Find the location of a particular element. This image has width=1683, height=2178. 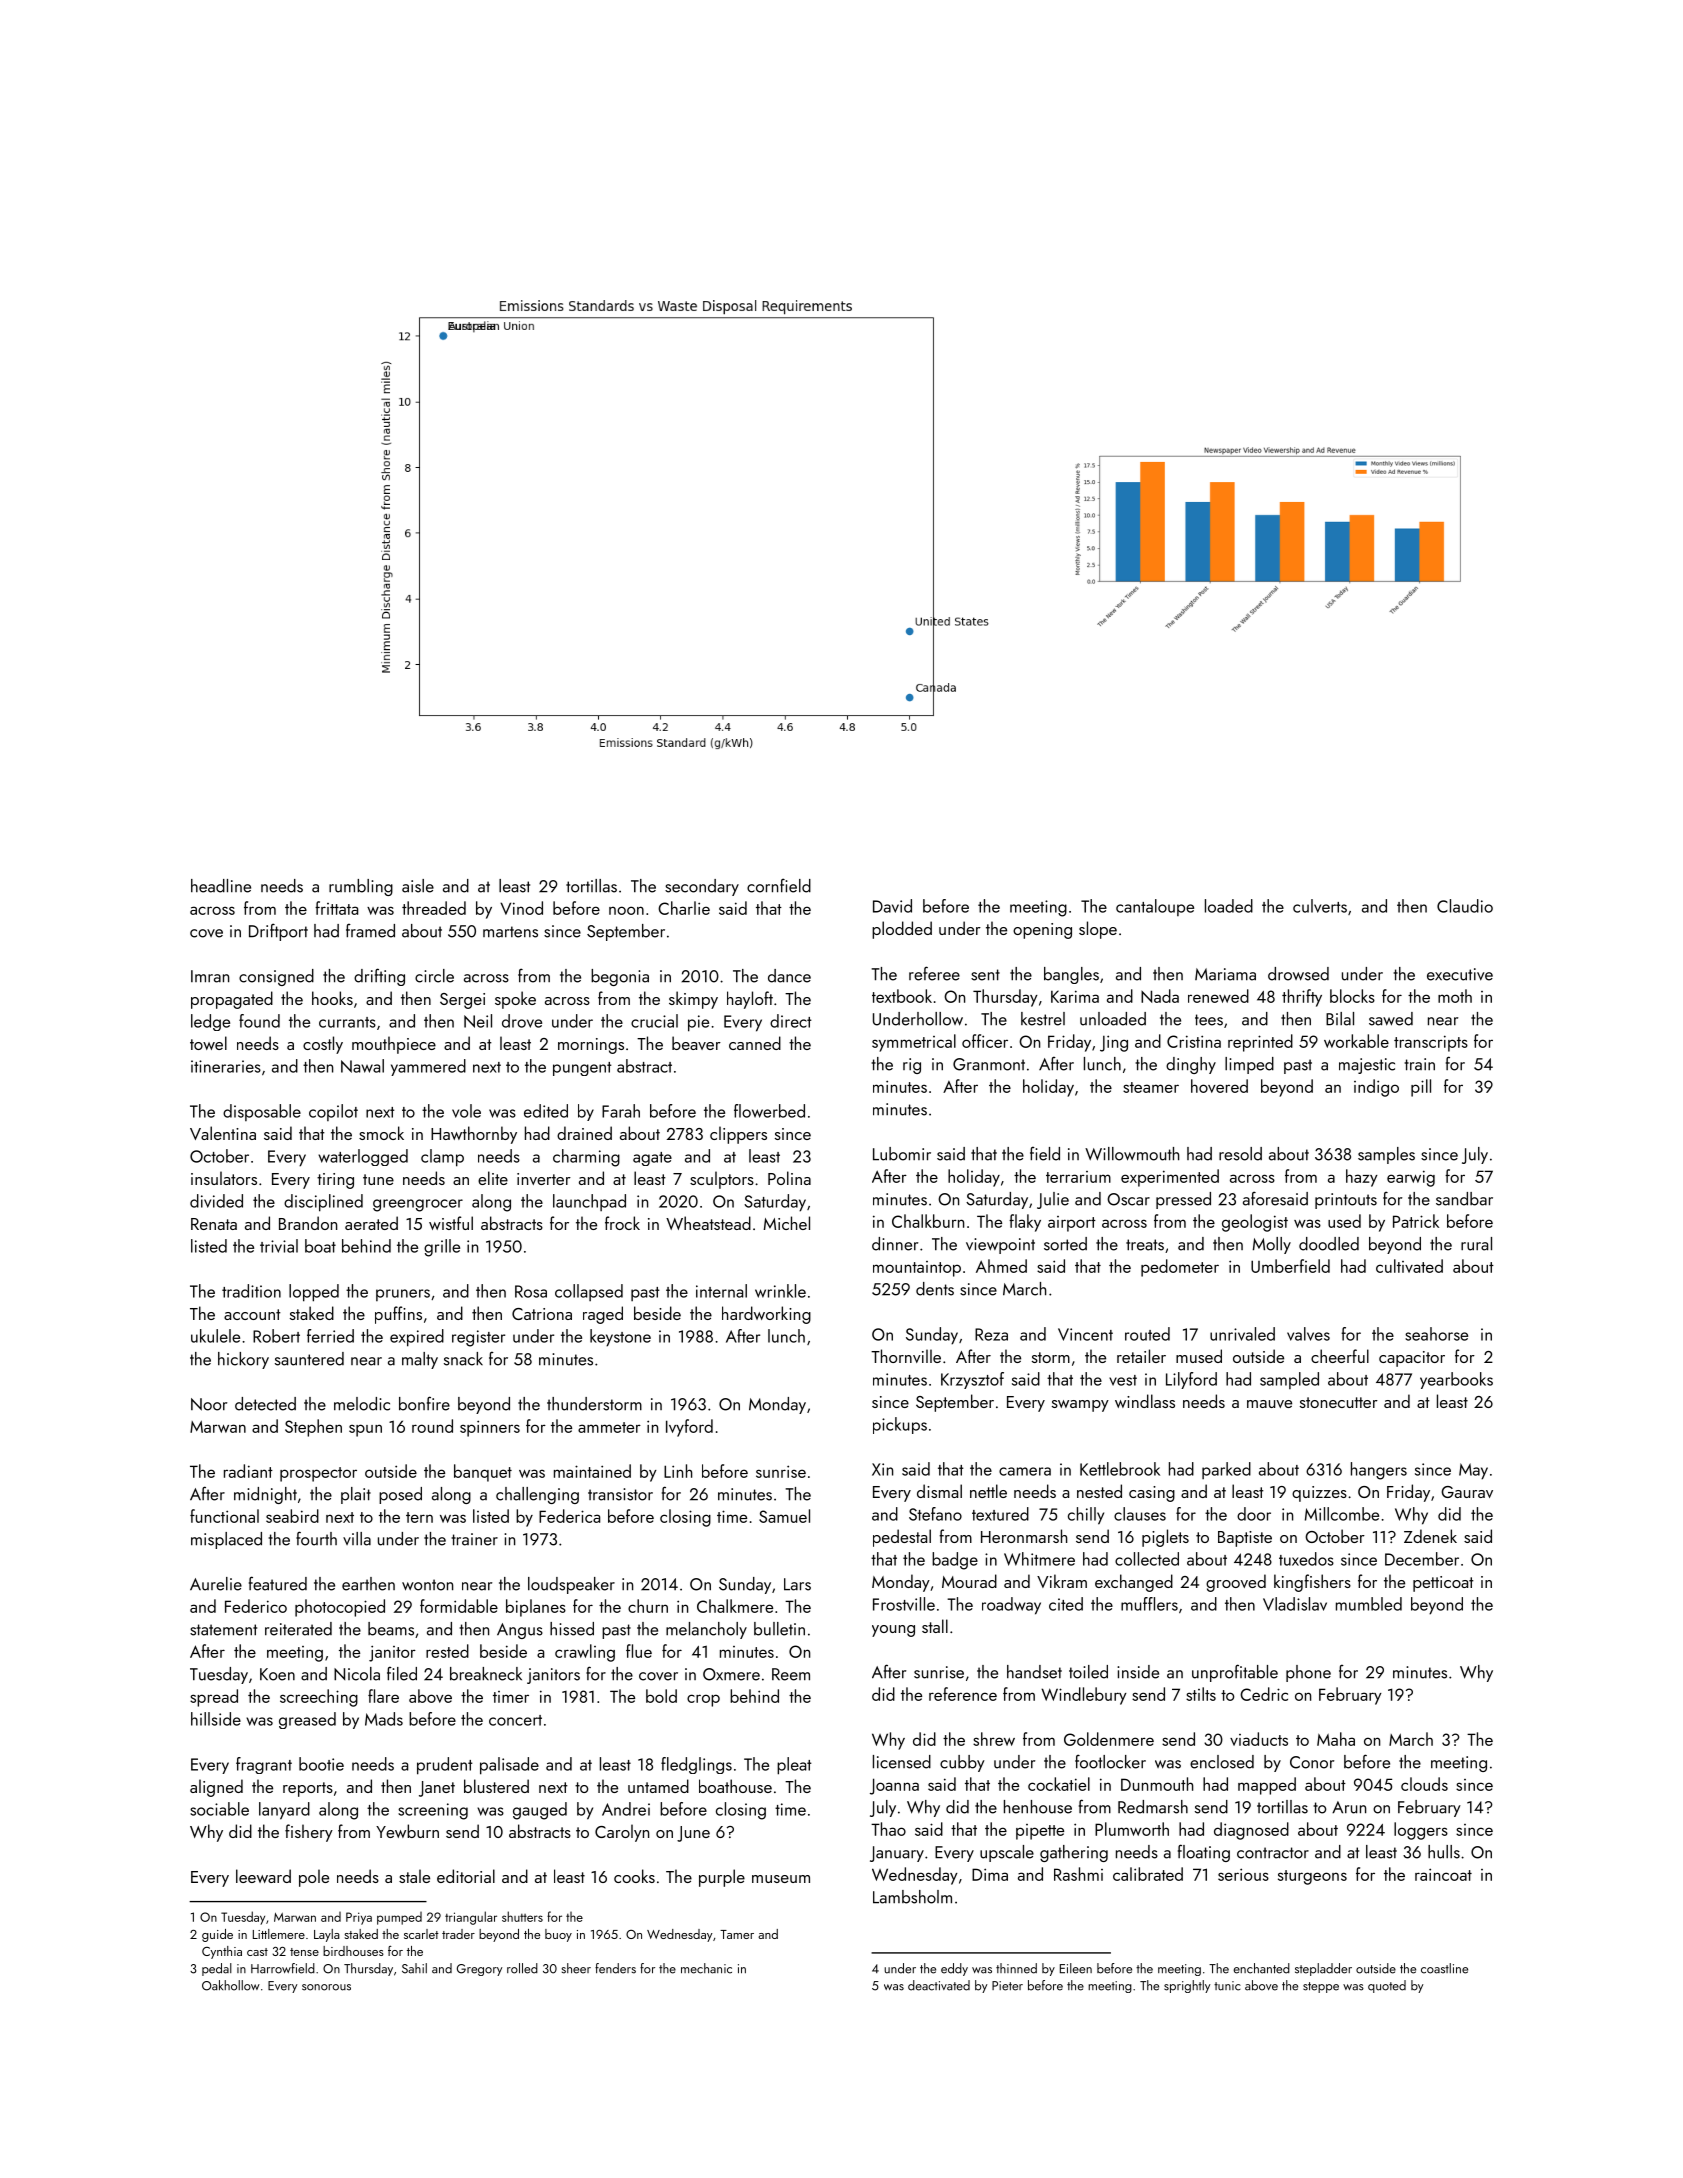

banquet is located at coordinates (483, 1473).
